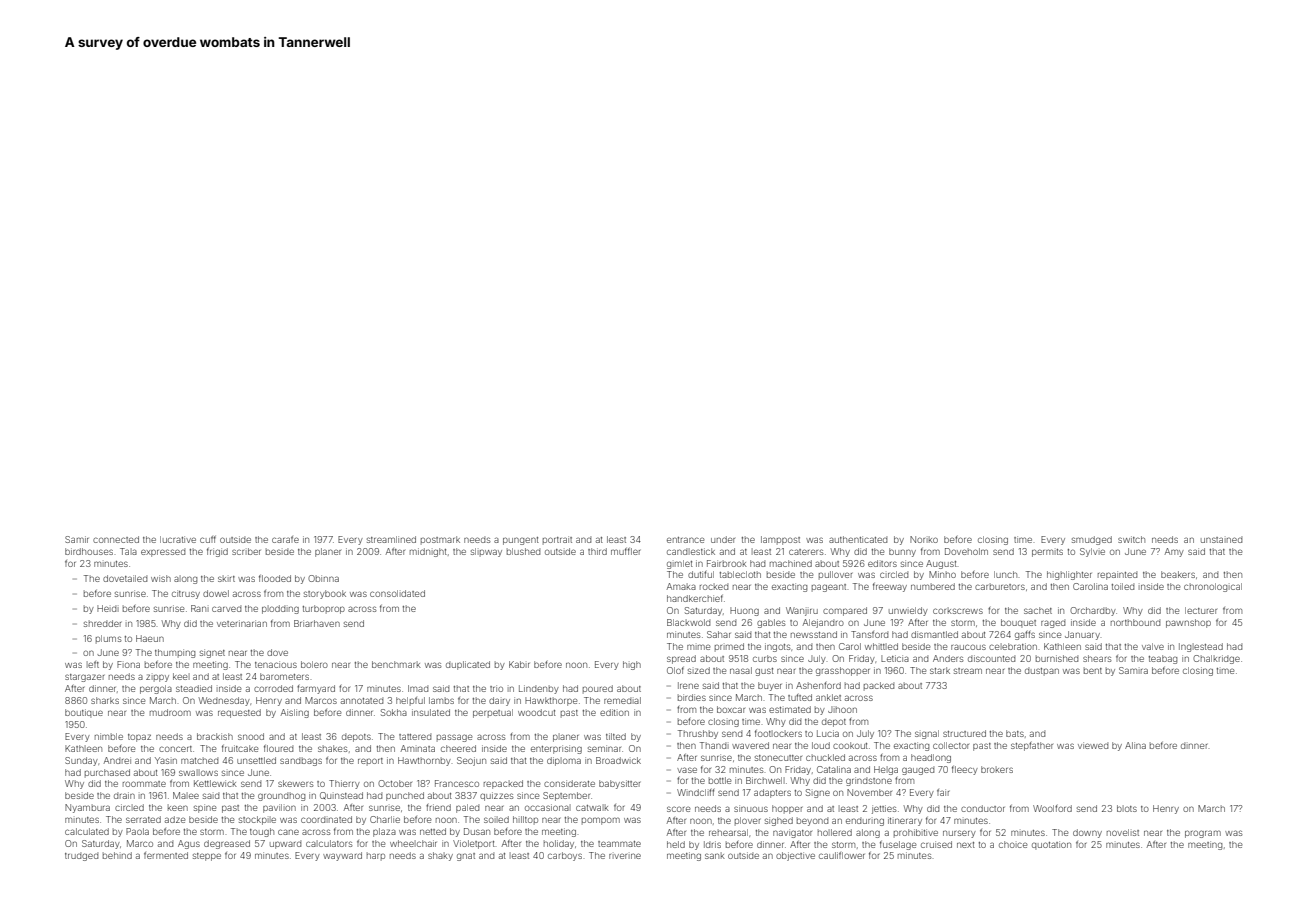 This screenshot has height=924, width=1308. What do you see at coordinates (829, 588) in the screenshot?
I see `pageant` at bounding box center [829, 588].
